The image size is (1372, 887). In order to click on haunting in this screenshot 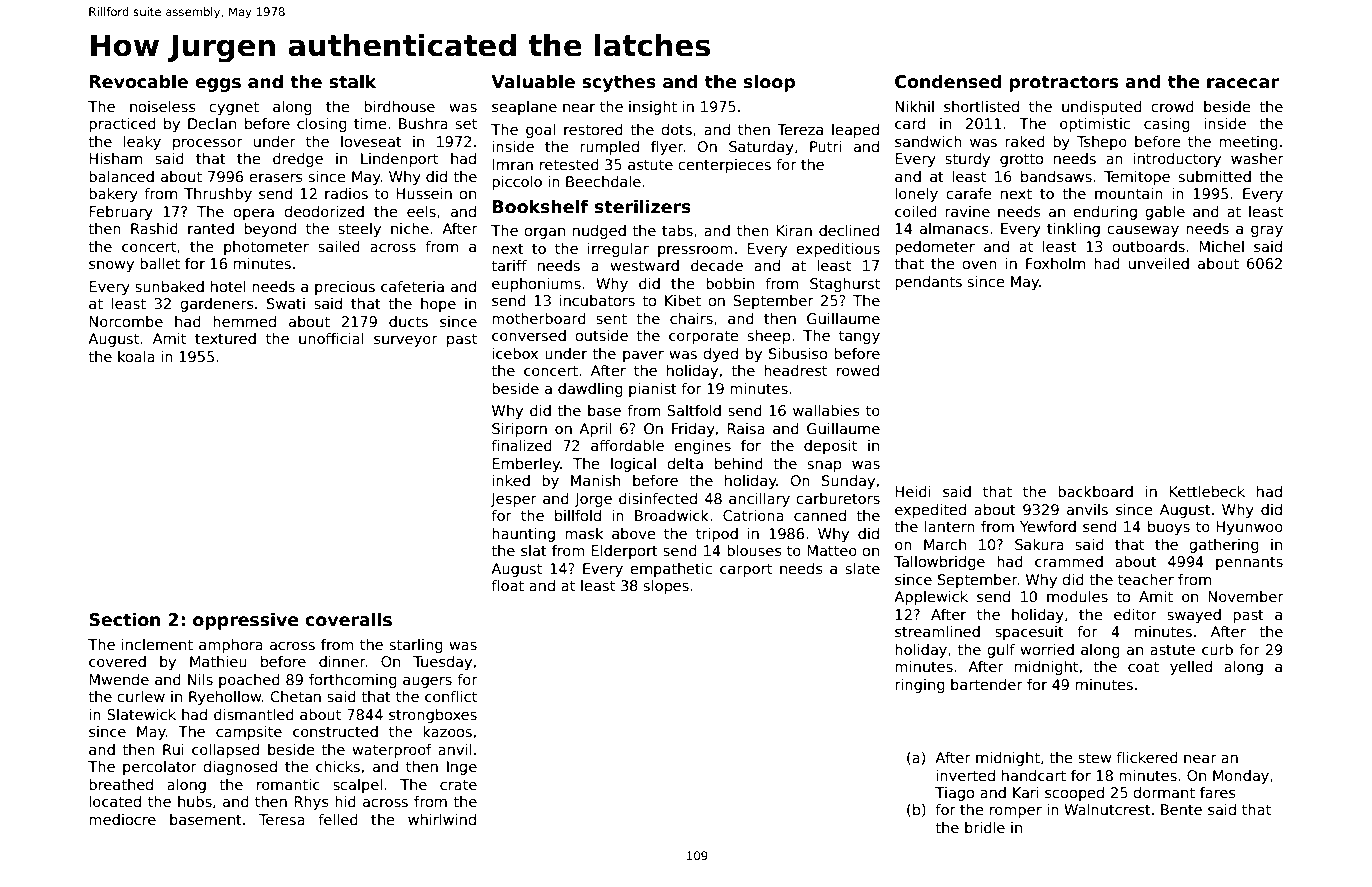, I will do `click(523, 535)`.
